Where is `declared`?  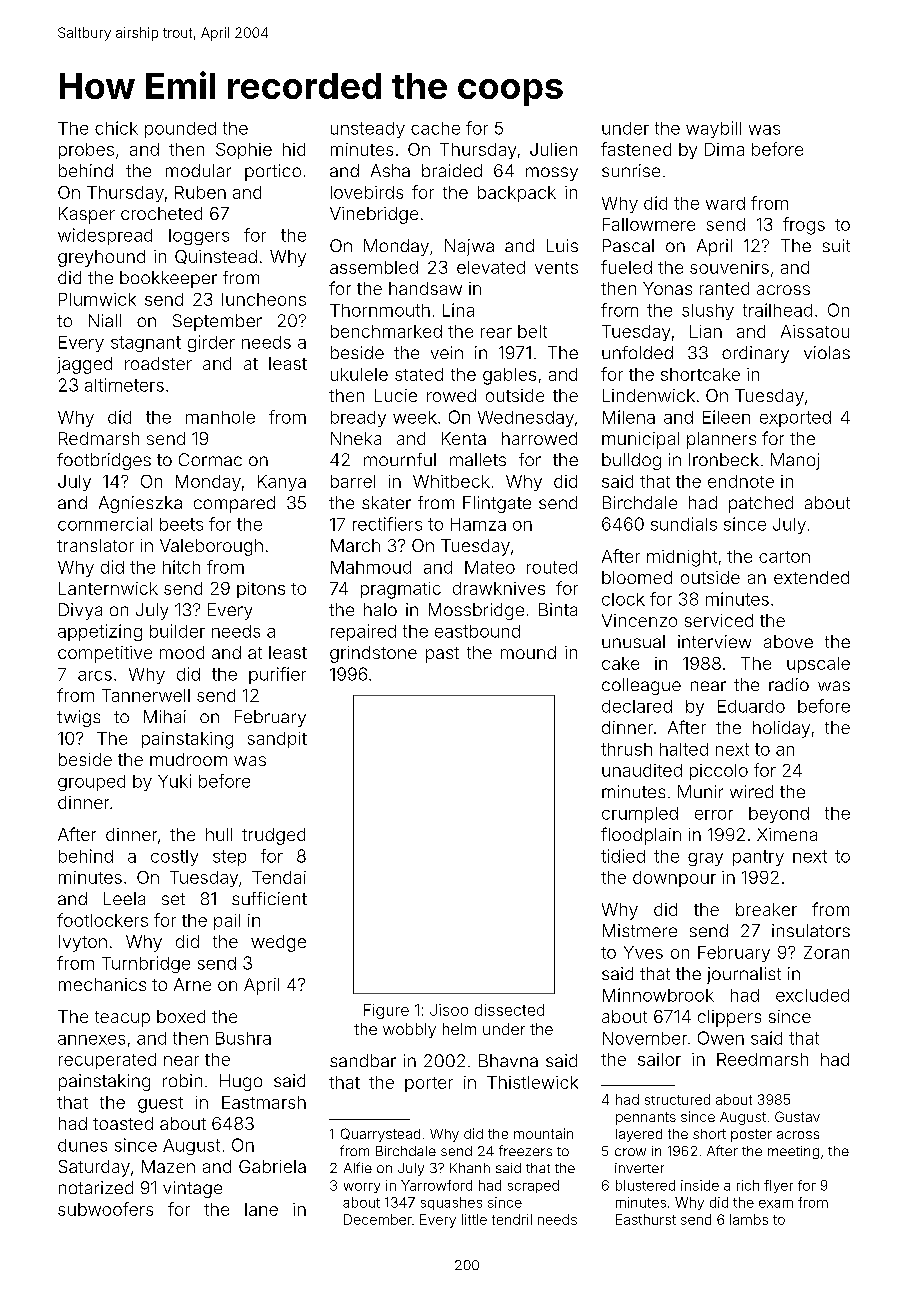 declared is located at coordinates (637, 706).
